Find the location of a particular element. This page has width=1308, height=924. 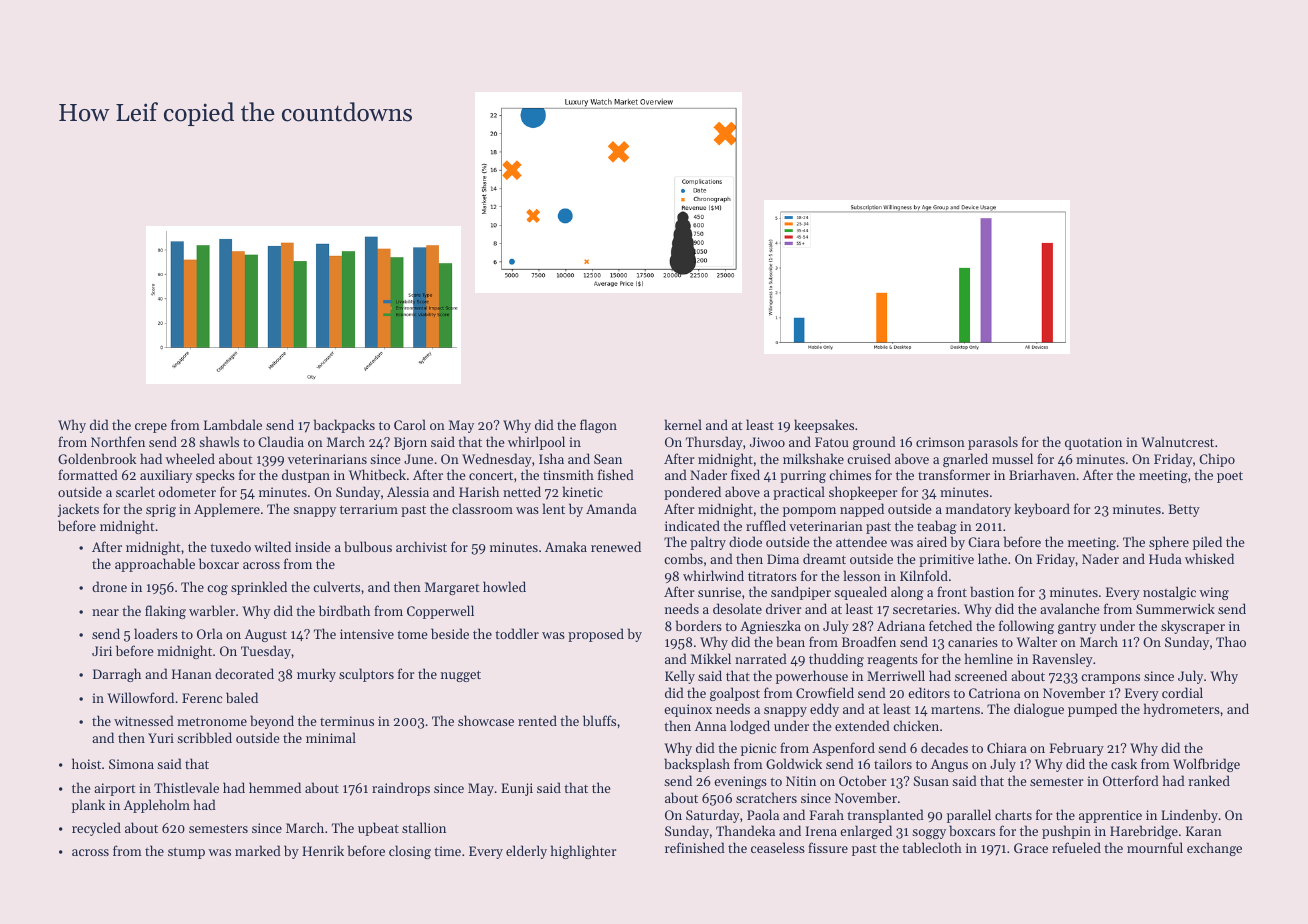

cask is located at coordinates (1124, 763).
